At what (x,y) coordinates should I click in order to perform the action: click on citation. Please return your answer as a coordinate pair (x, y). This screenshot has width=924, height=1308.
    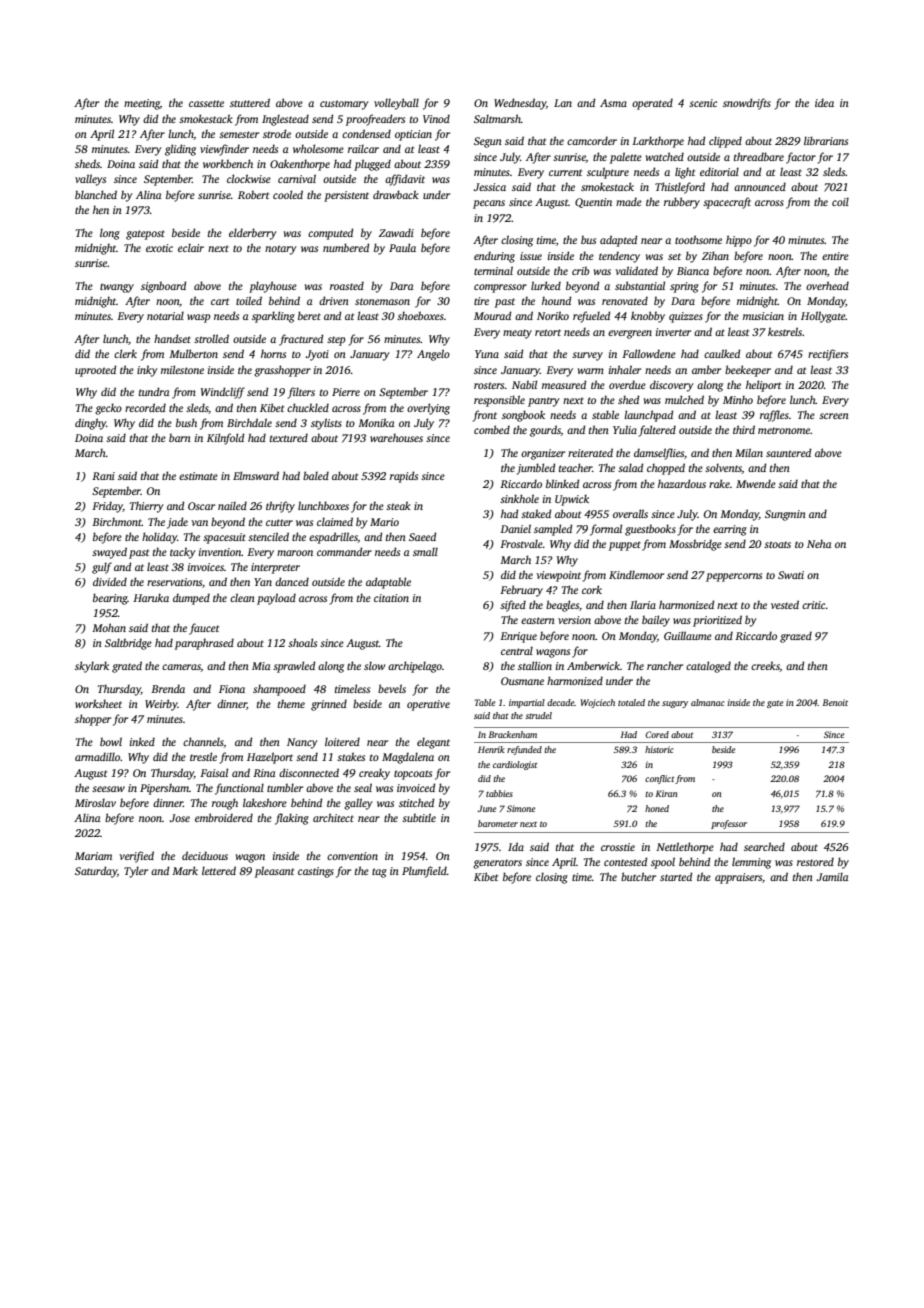
    Looking at the image, I should click on (391, 598).
